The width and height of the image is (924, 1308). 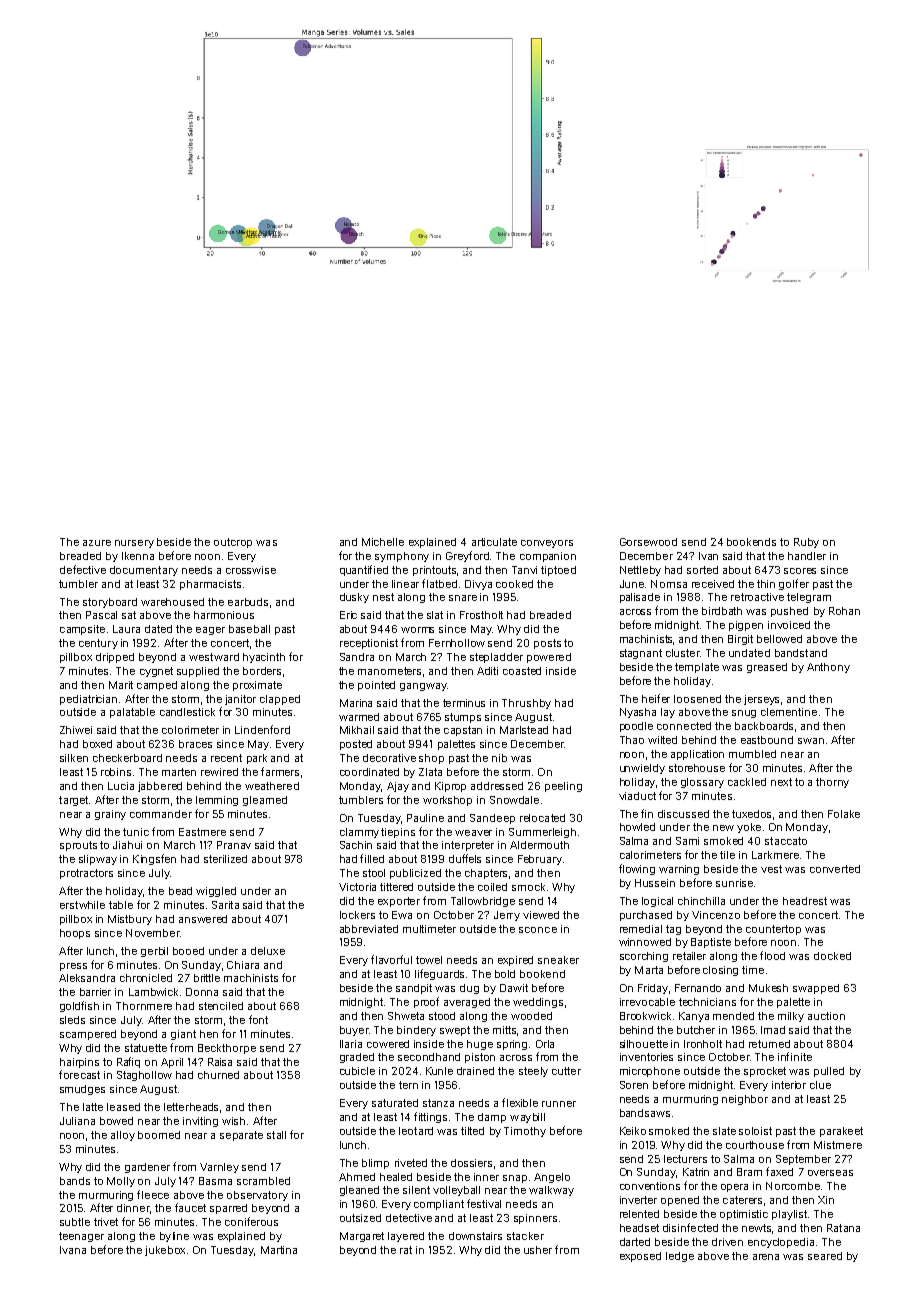 What do you see at coordinates (88, 1035) in the image?
I see `scampered` at bounding box center [88, 1035].
